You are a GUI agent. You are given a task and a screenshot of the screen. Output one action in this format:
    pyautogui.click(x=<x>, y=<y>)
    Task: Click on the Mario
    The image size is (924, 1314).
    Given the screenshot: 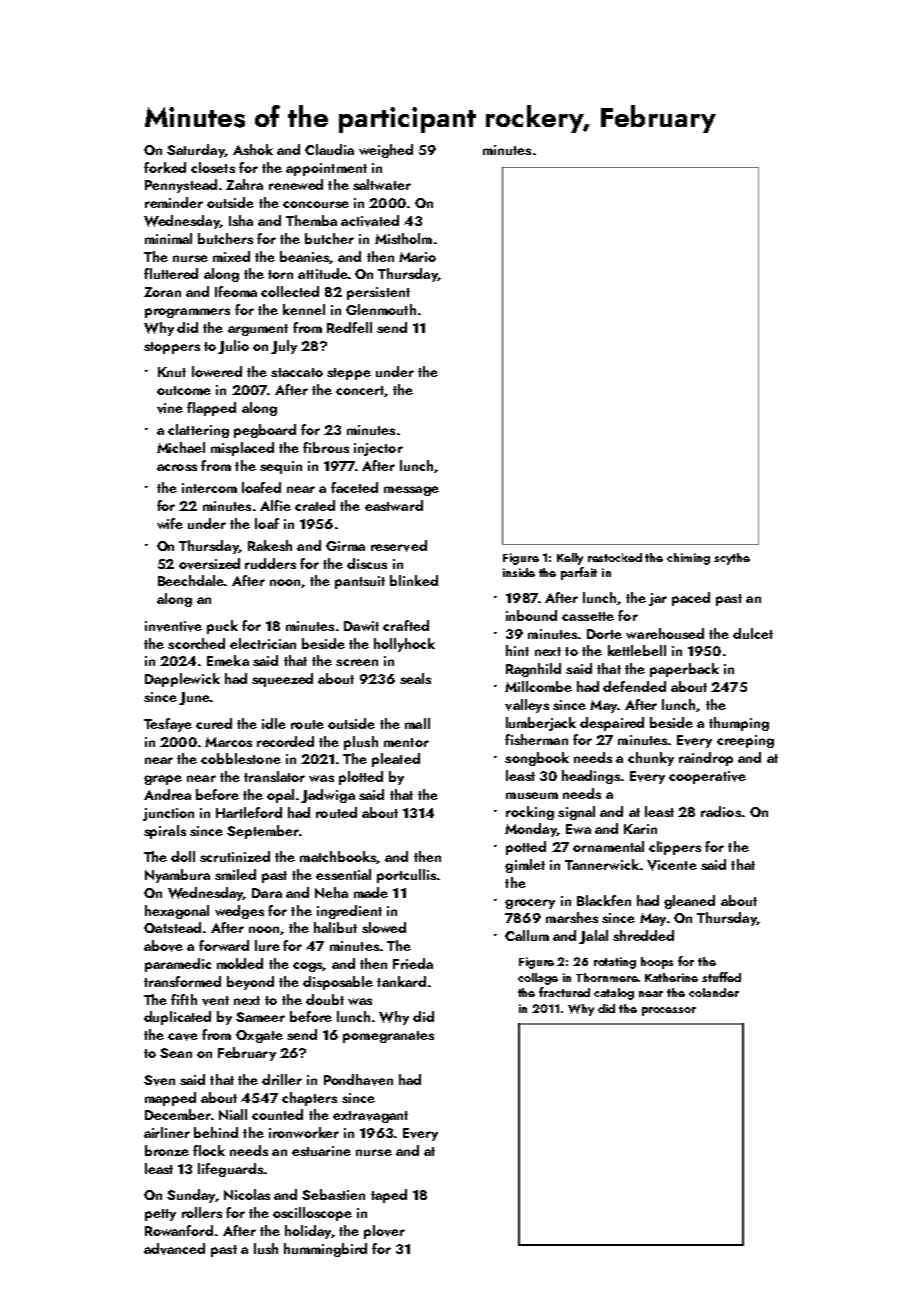 What is the action you would take?
    pyautogui.click(x=417, y=257)
